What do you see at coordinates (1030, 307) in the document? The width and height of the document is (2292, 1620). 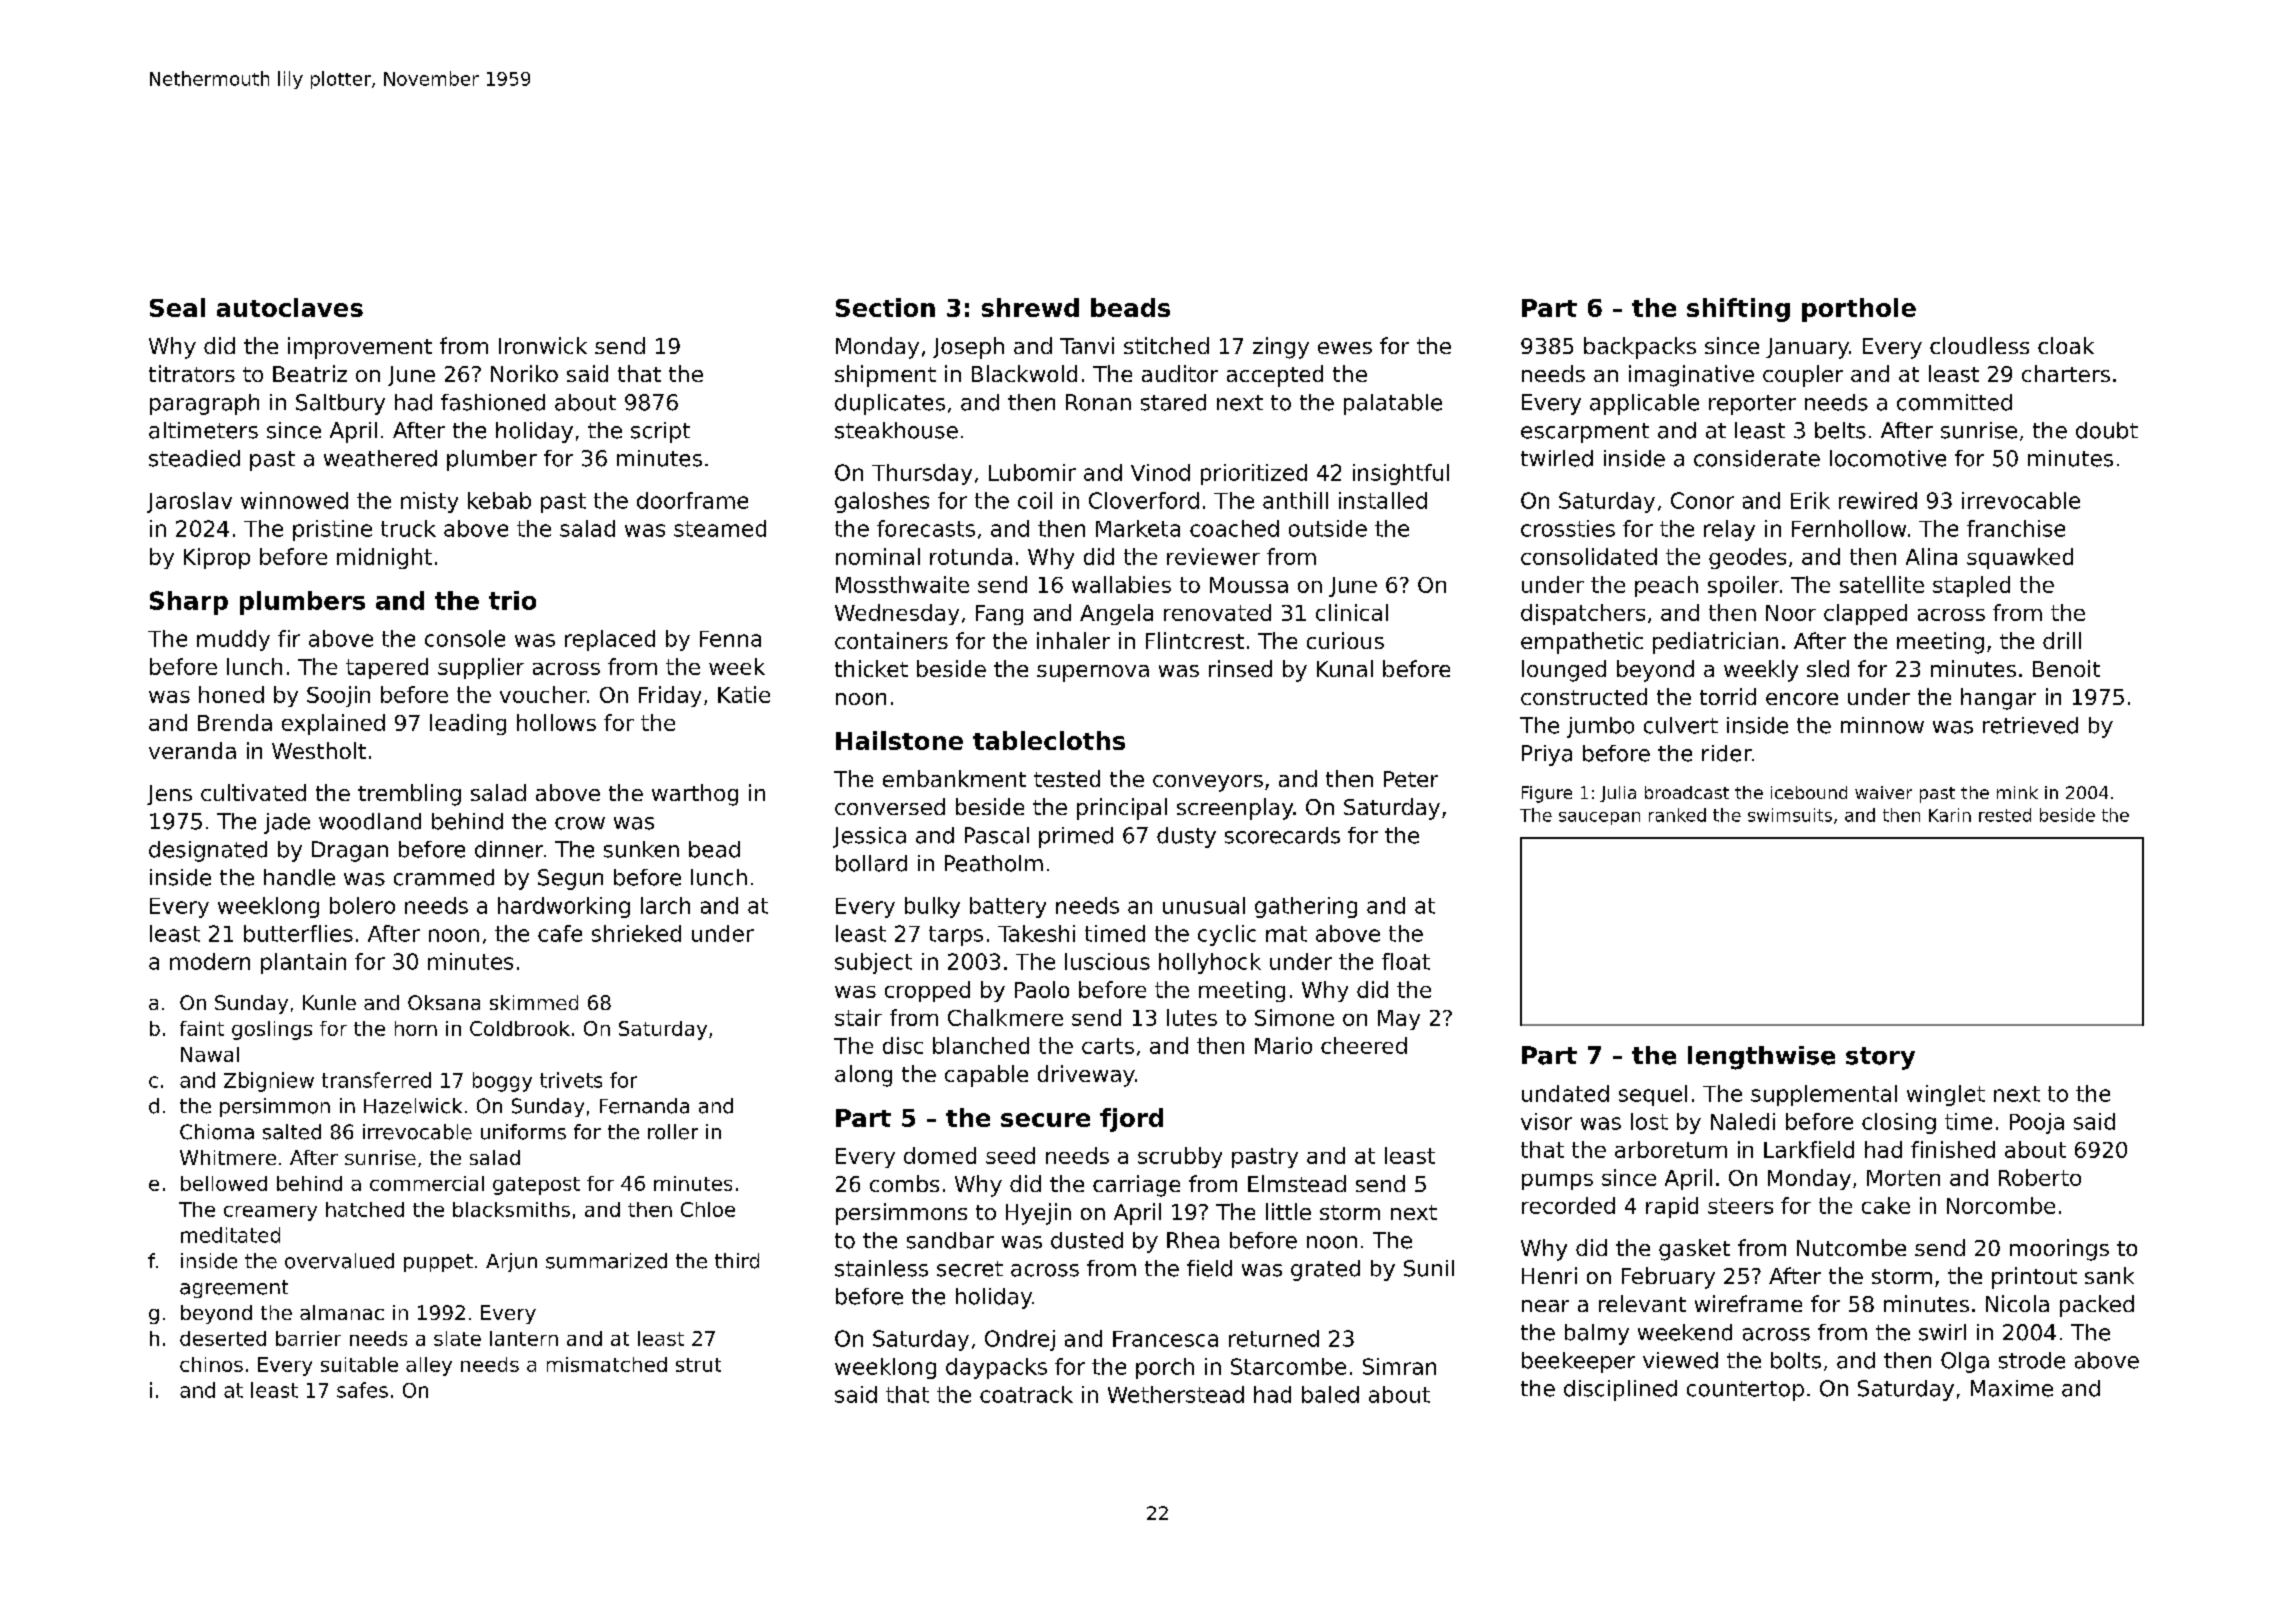 I see `shrewd` at bounding box center [1030, 307].
